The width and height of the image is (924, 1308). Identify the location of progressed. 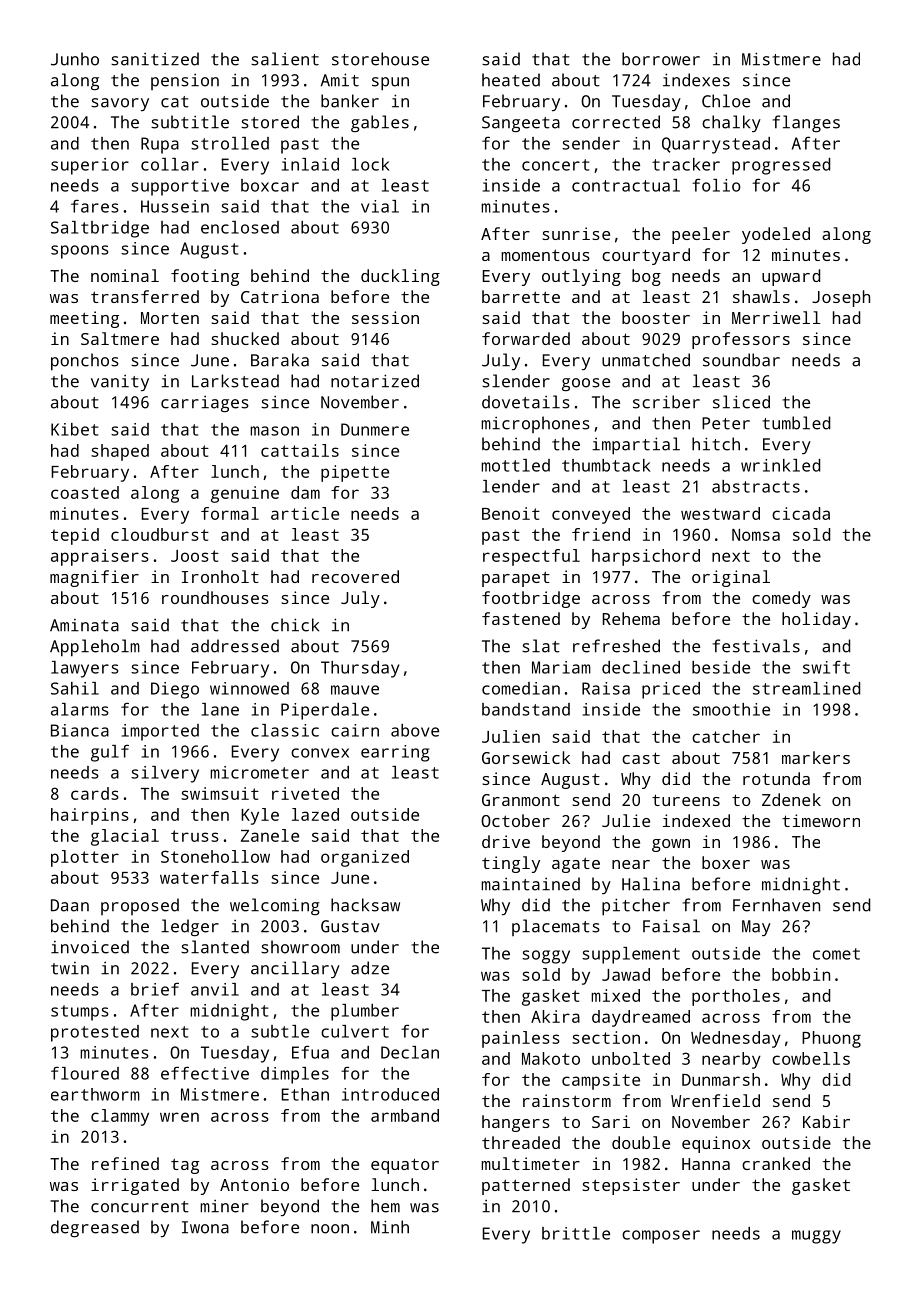
(781, 166).
